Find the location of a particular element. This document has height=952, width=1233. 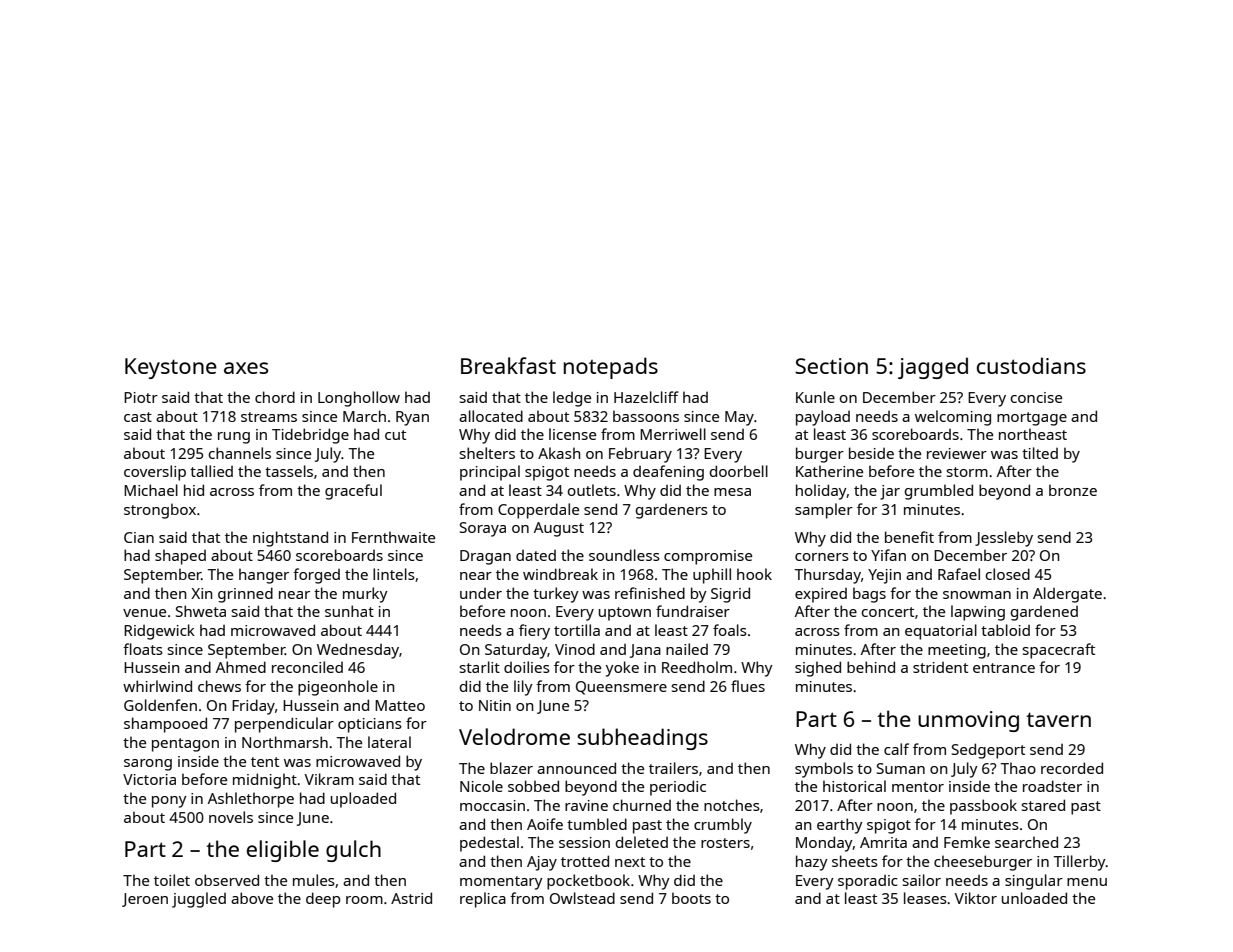

notepads is located at coordinates (611, 368).
